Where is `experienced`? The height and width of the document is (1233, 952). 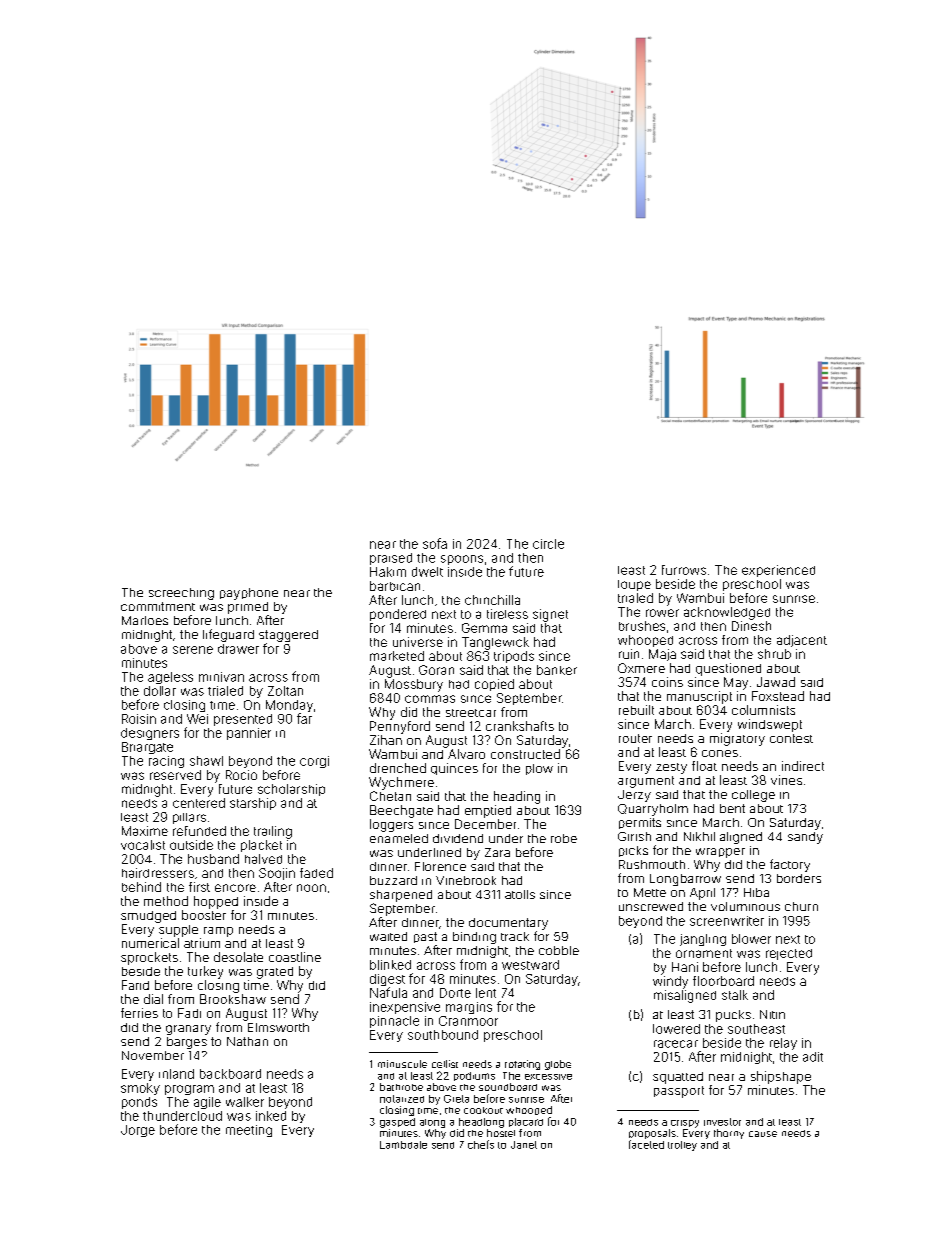
experienced is located at coordinates (778, 571).
